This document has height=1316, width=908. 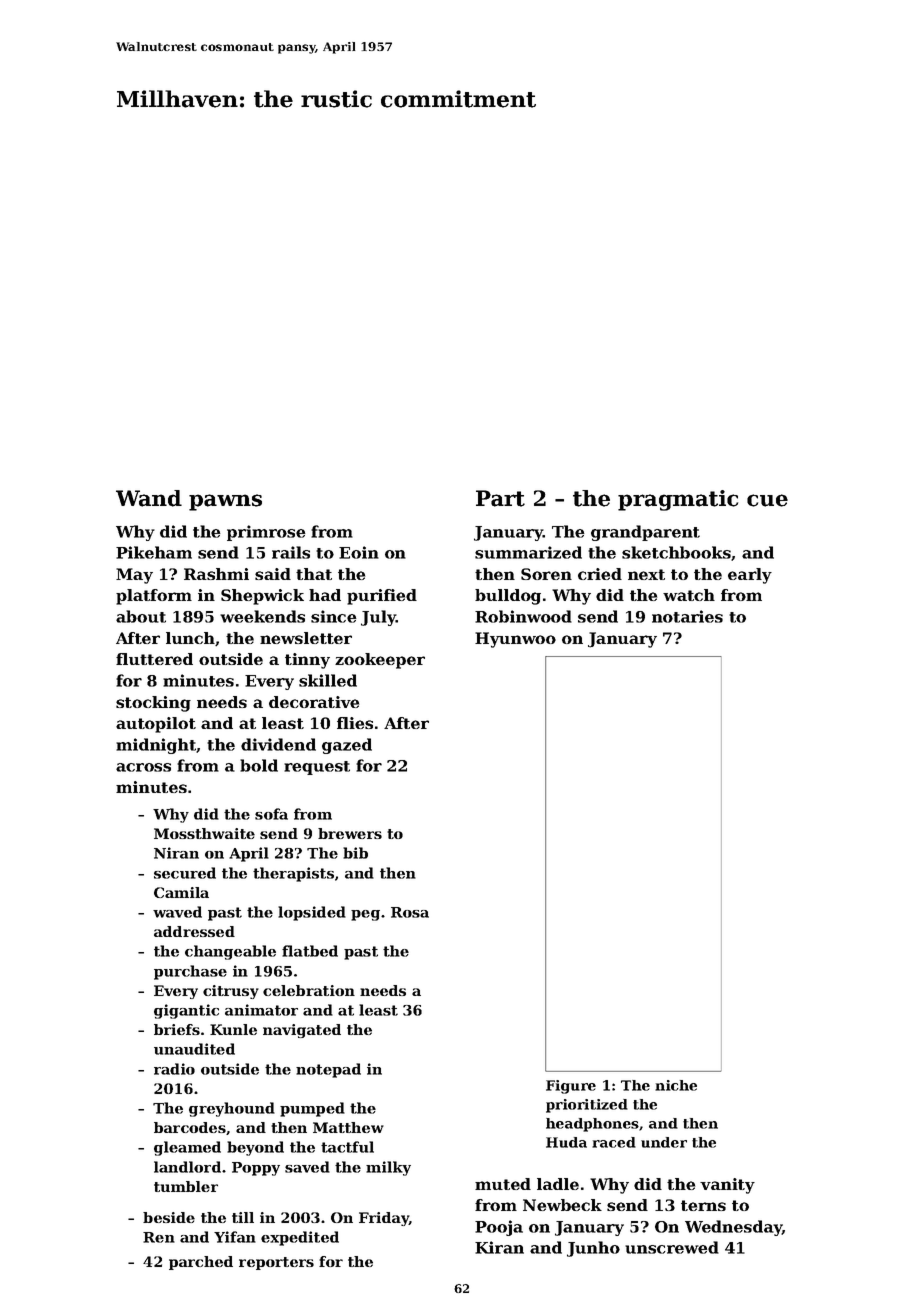 I want to click on barcodes, so click(x=190, y=1127).
